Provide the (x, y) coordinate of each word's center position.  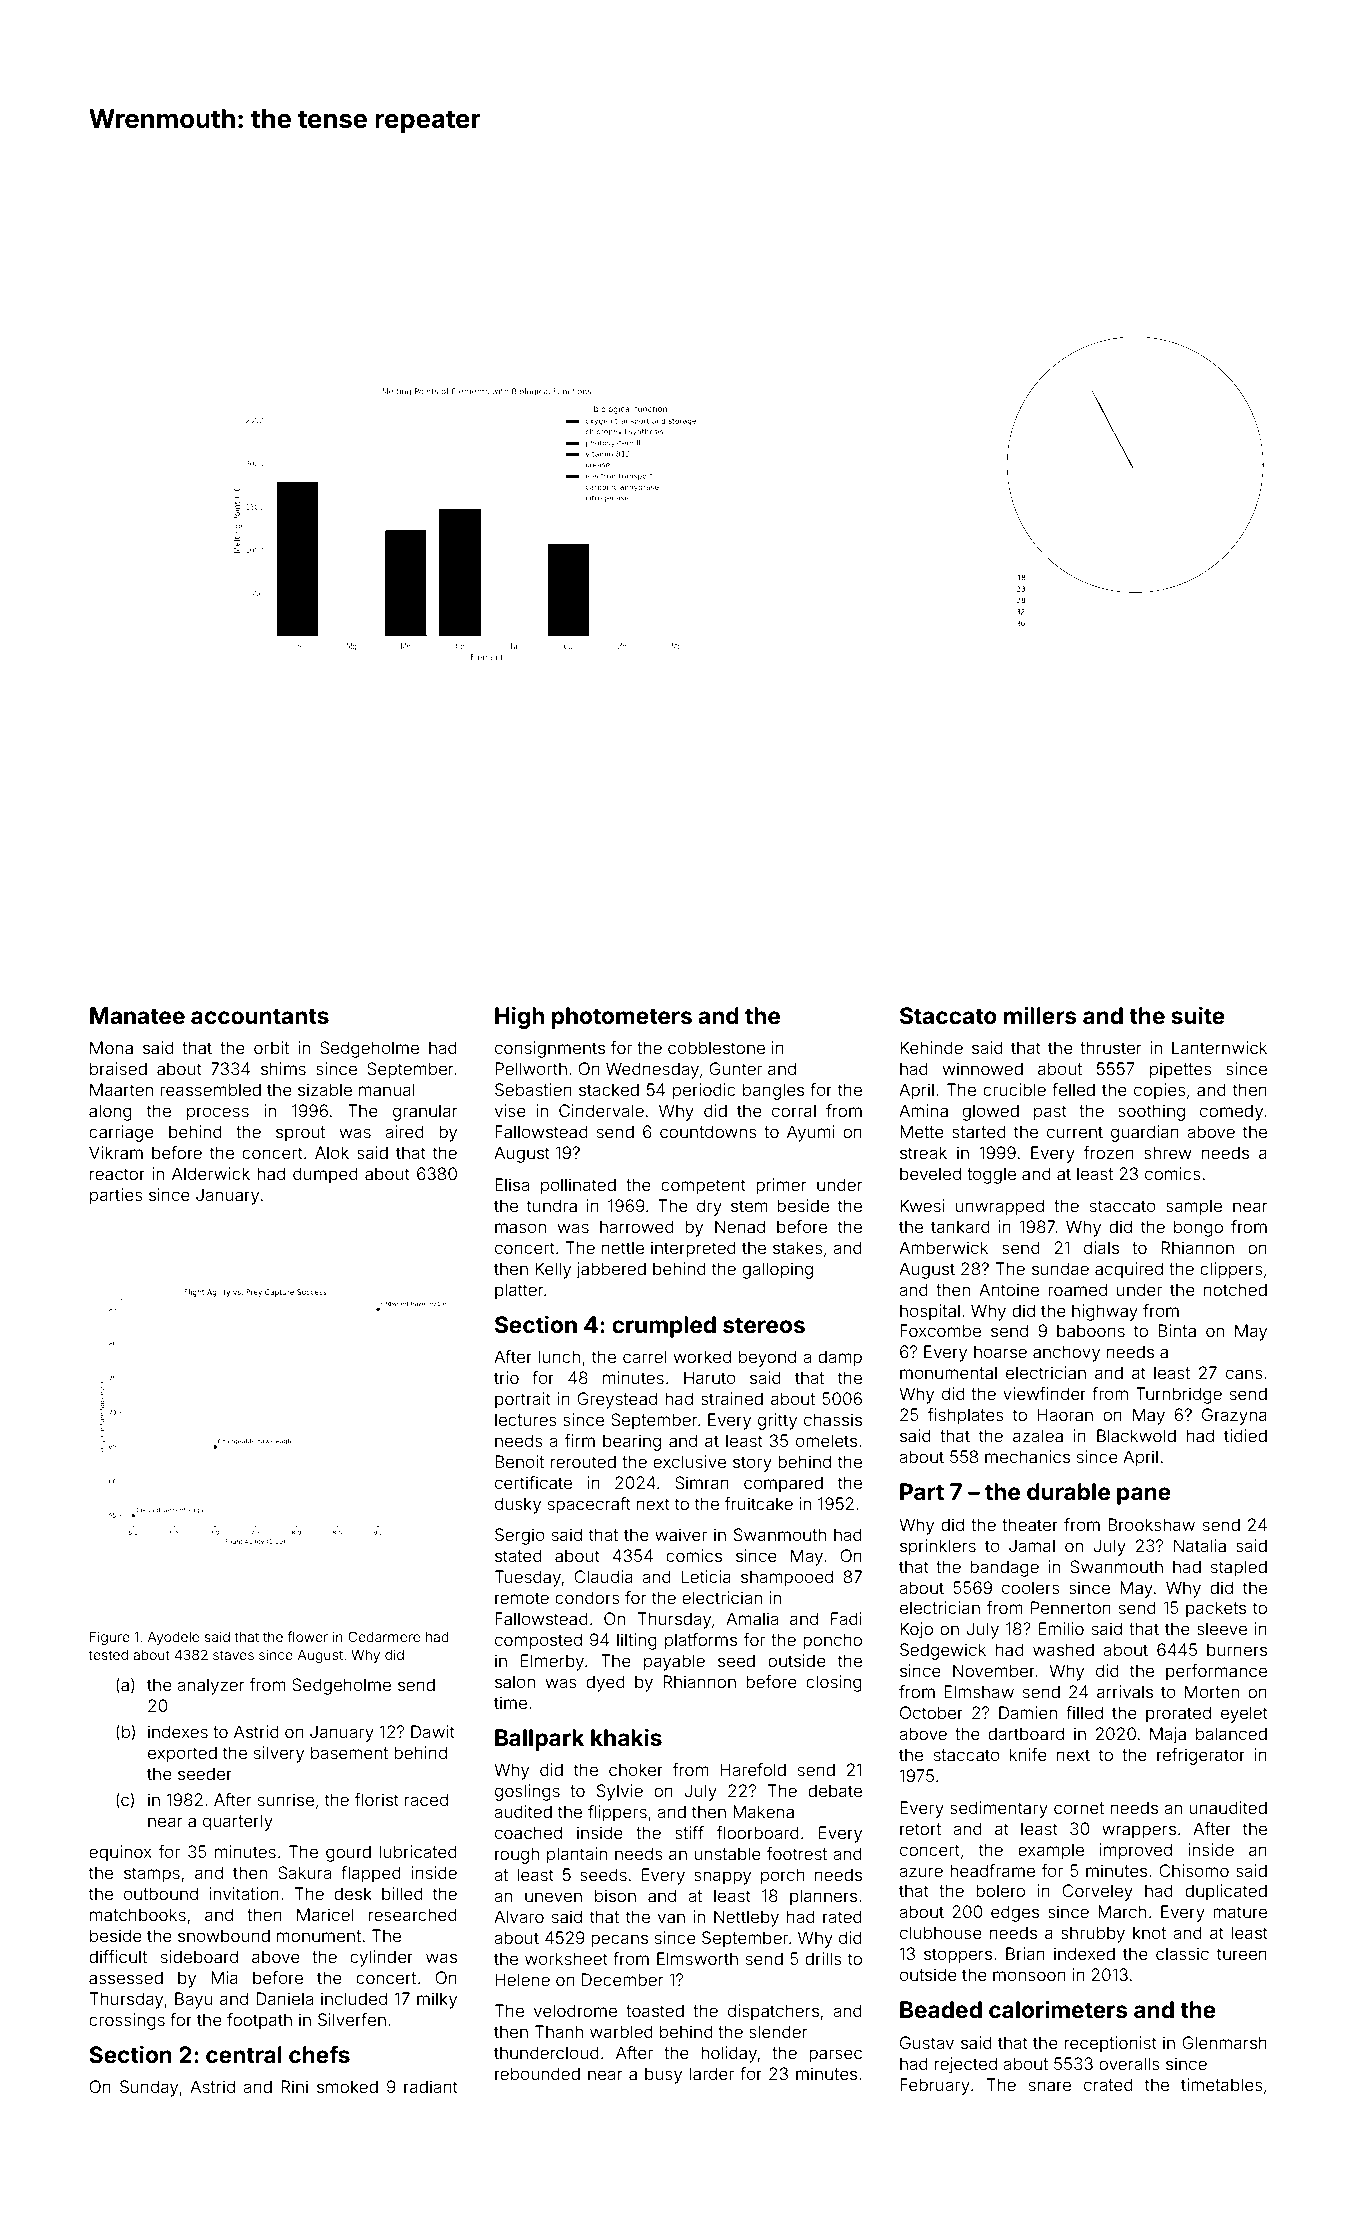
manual (387, 1089)
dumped (325, 1175)
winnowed (983, 1068)
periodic (704, 1091)
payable (674, 1662)
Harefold (753, 1769)
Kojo (916, 1630)
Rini (294, 2086)
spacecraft (589, 1505)
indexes (178, 1731)
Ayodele (173, 1638)
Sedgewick (943, 1651)
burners (1237, 1649)
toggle (991, 1175)
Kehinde (931, 1047)
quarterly (238, 1822)
